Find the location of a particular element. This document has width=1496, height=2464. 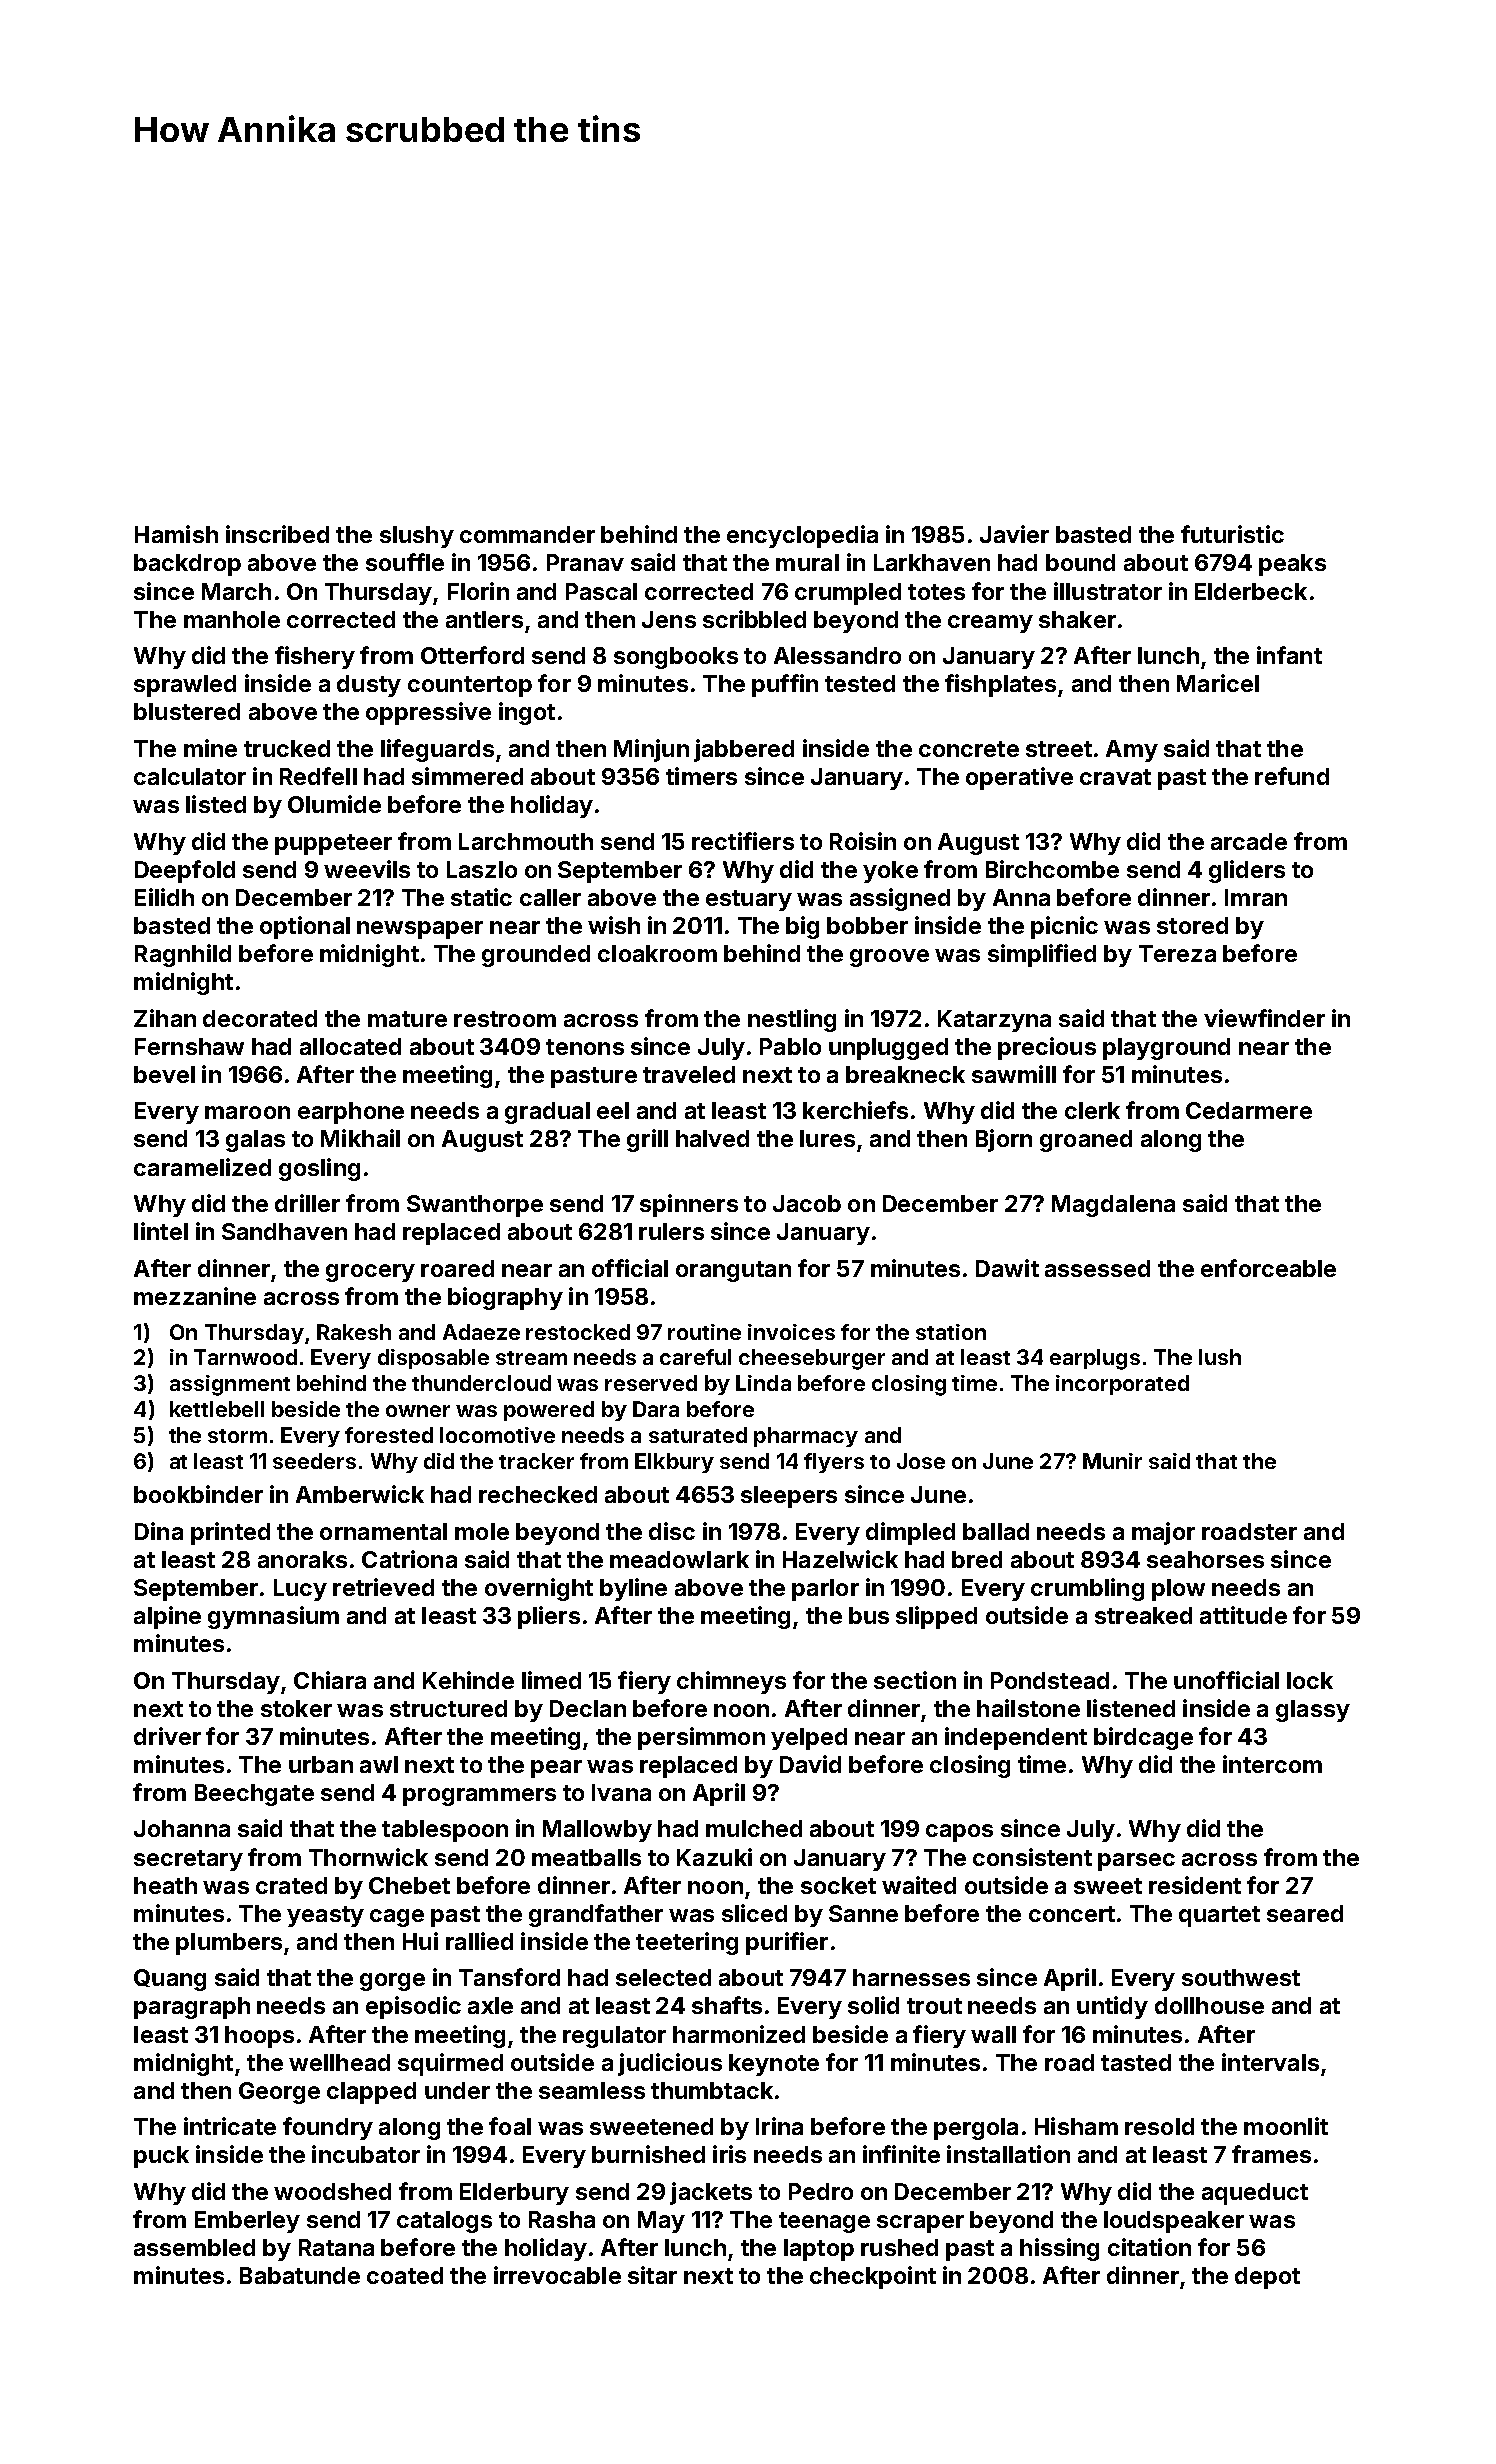

Swanthorpe is located at coordinates (475, 1206).
